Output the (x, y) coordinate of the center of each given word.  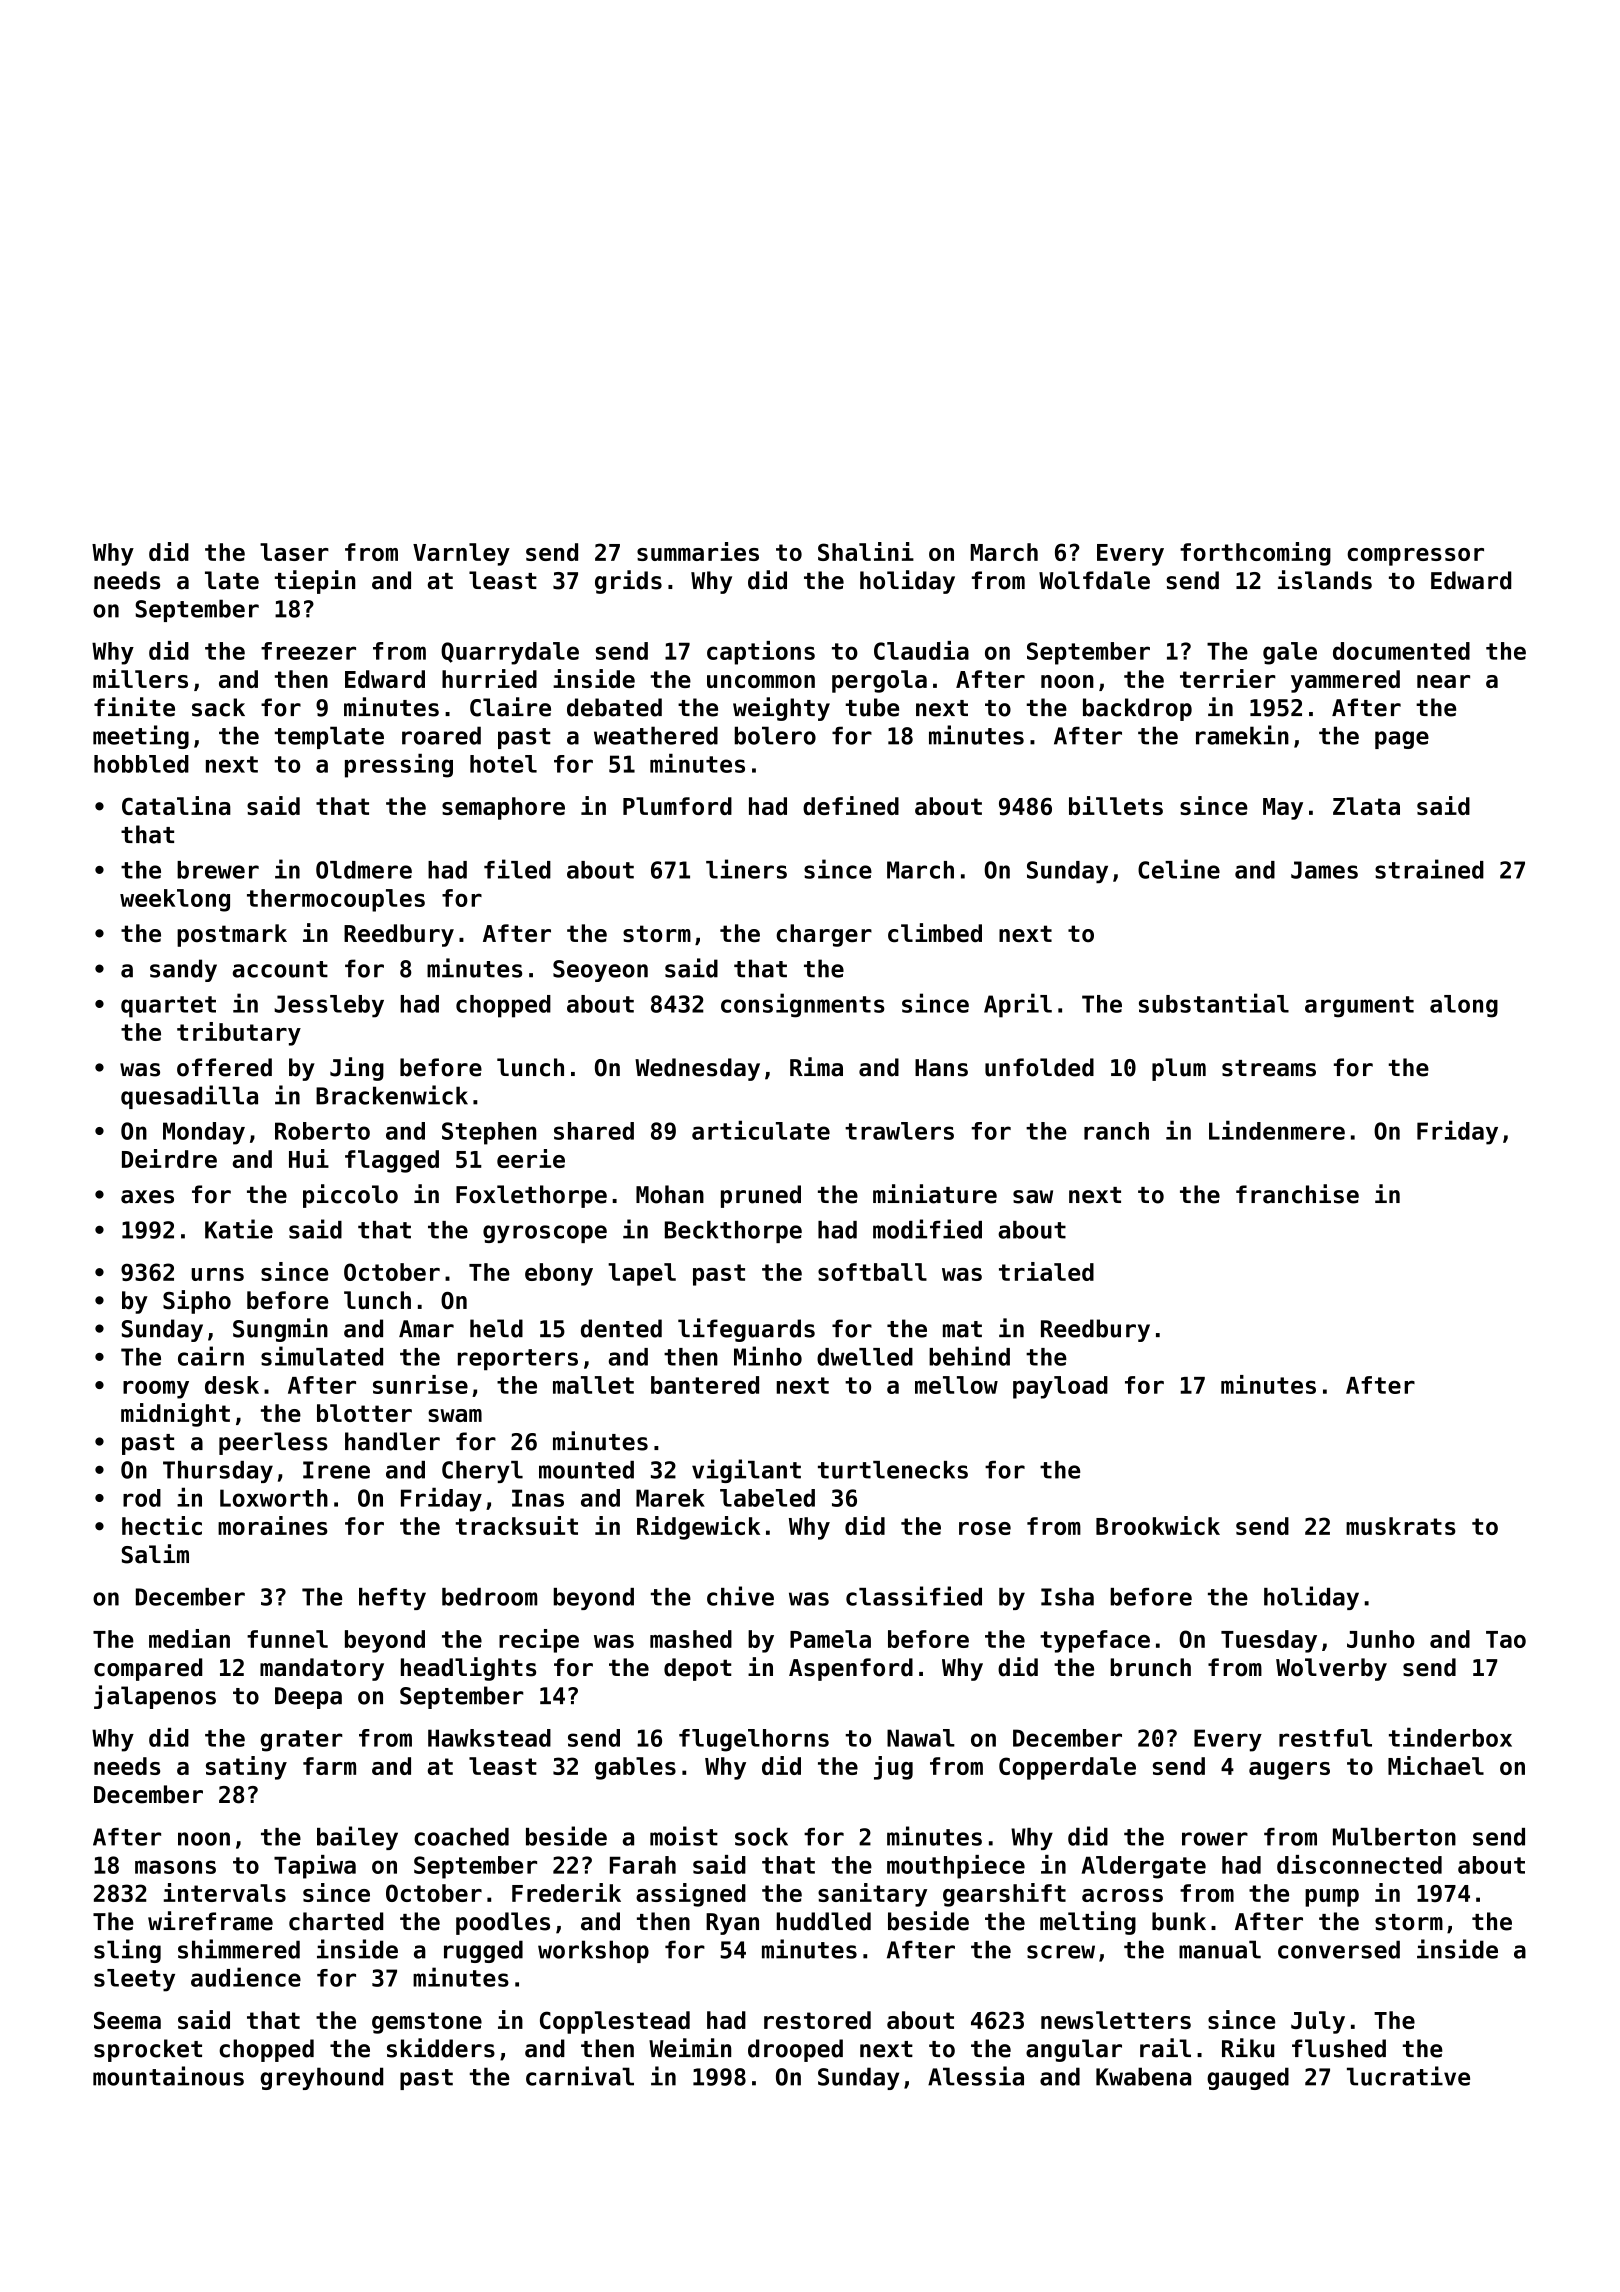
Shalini (866, 551)
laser (294, 552)
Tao (1506, 1639)
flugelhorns (754, 1740)
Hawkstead (489, 1738)
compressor (1415, 557)
